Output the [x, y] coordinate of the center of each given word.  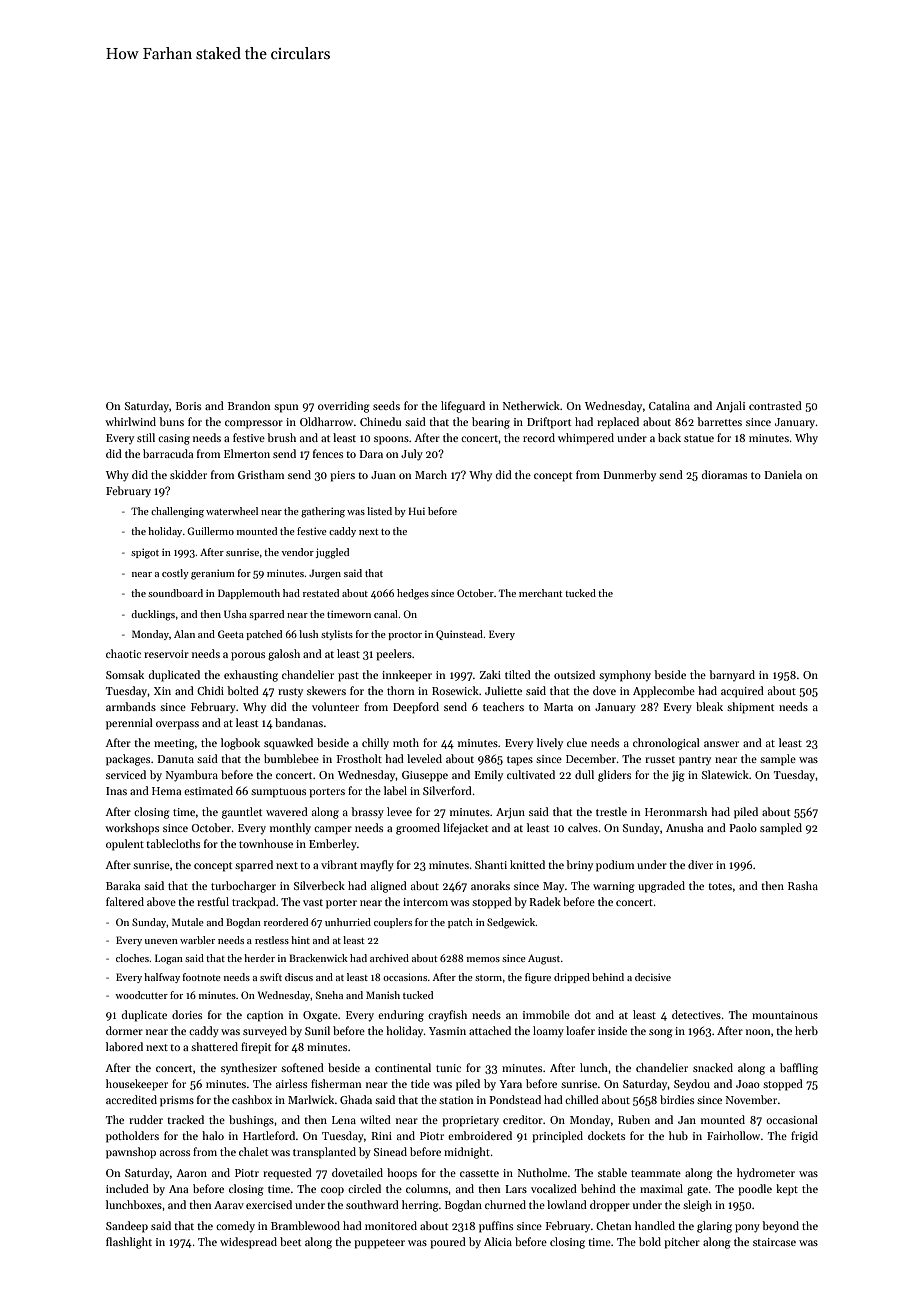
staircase [774, 1242]
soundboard [175, 593]
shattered [214, 1046]
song [661, 1033]
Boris [188, 406]
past [348, 677]
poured [448, 1243]
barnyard [732, 675]
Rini [381, 1136]
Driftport [549, 423]
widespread [248, 1243]
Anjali [730, 407]
